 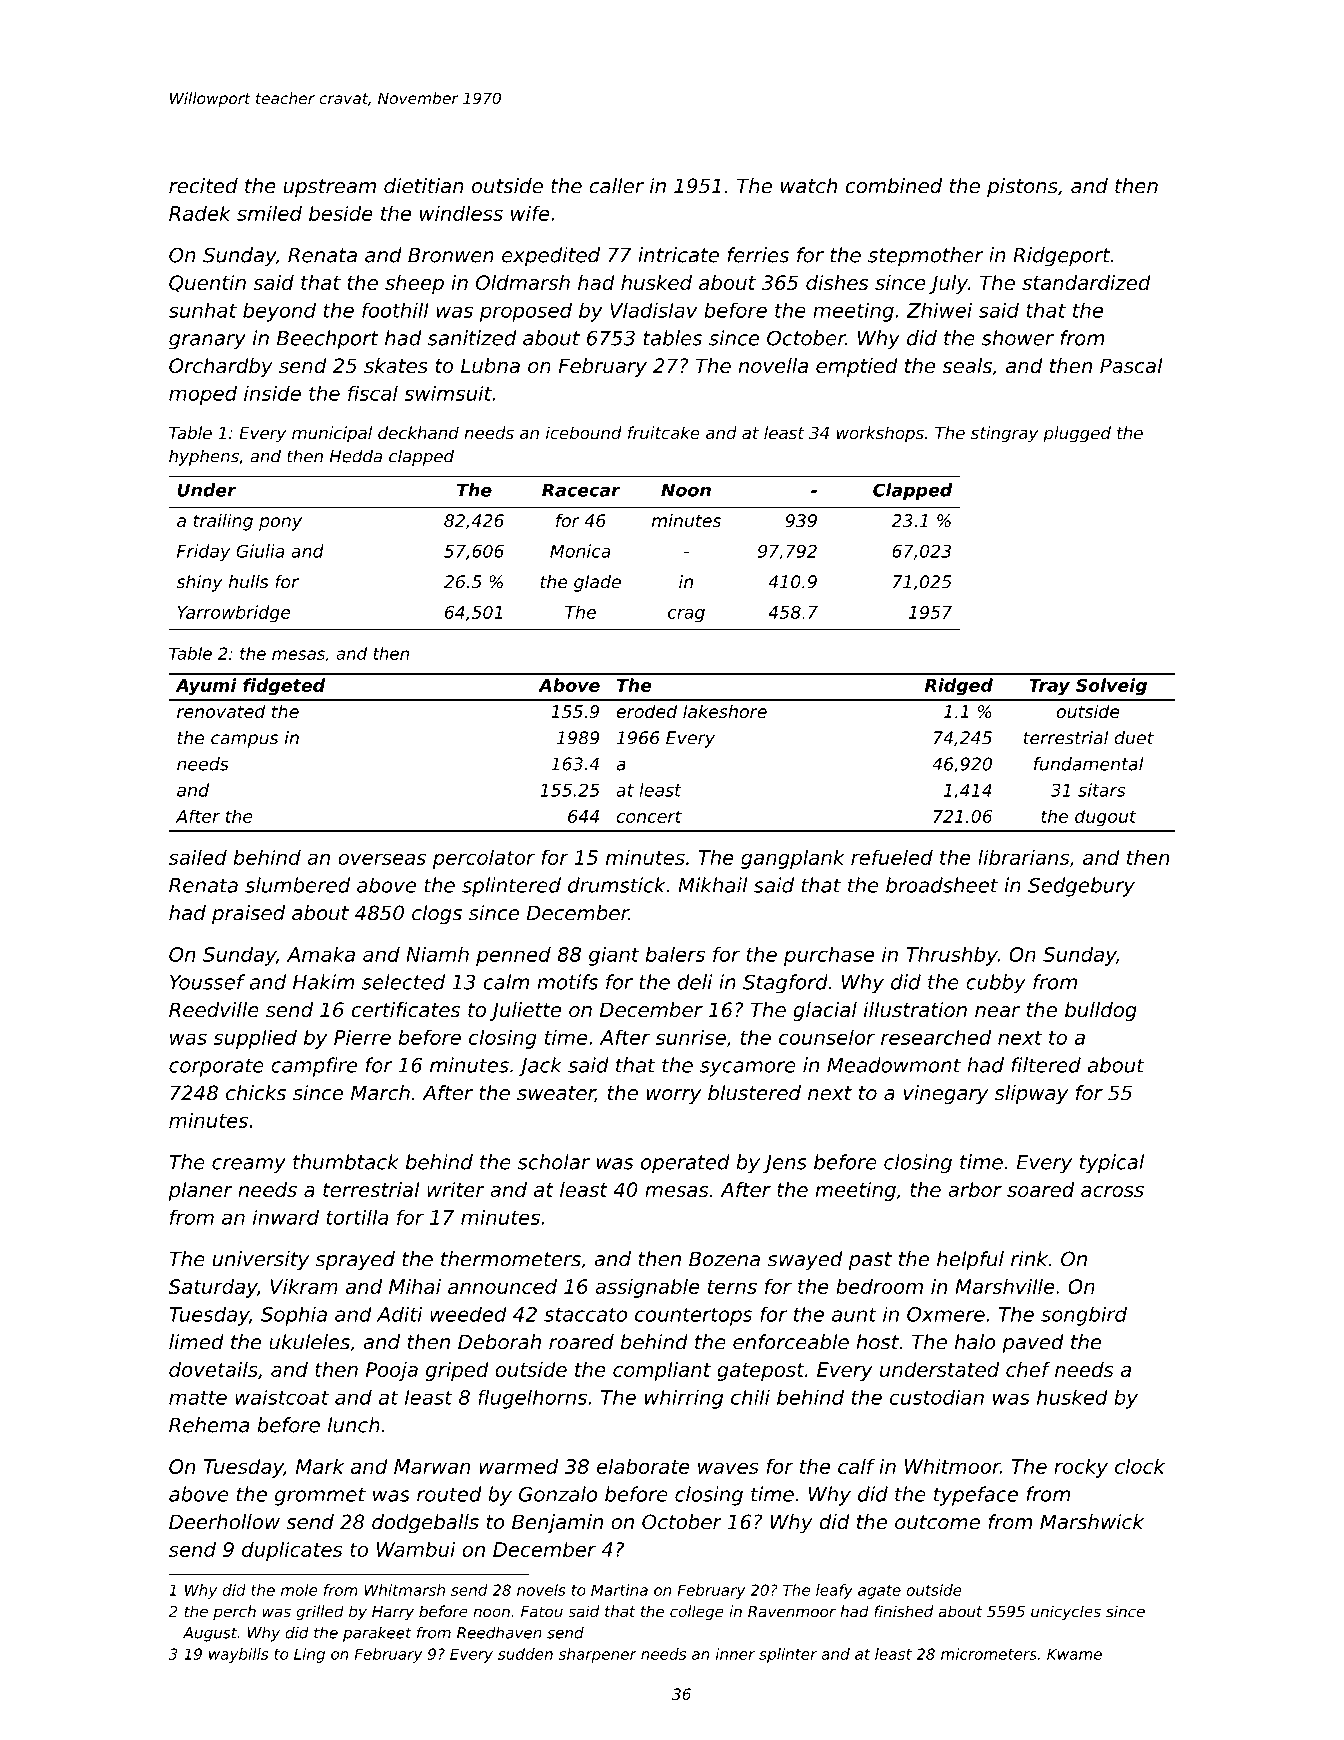 I want to click on Ridged, so click(x=959, y=687).
